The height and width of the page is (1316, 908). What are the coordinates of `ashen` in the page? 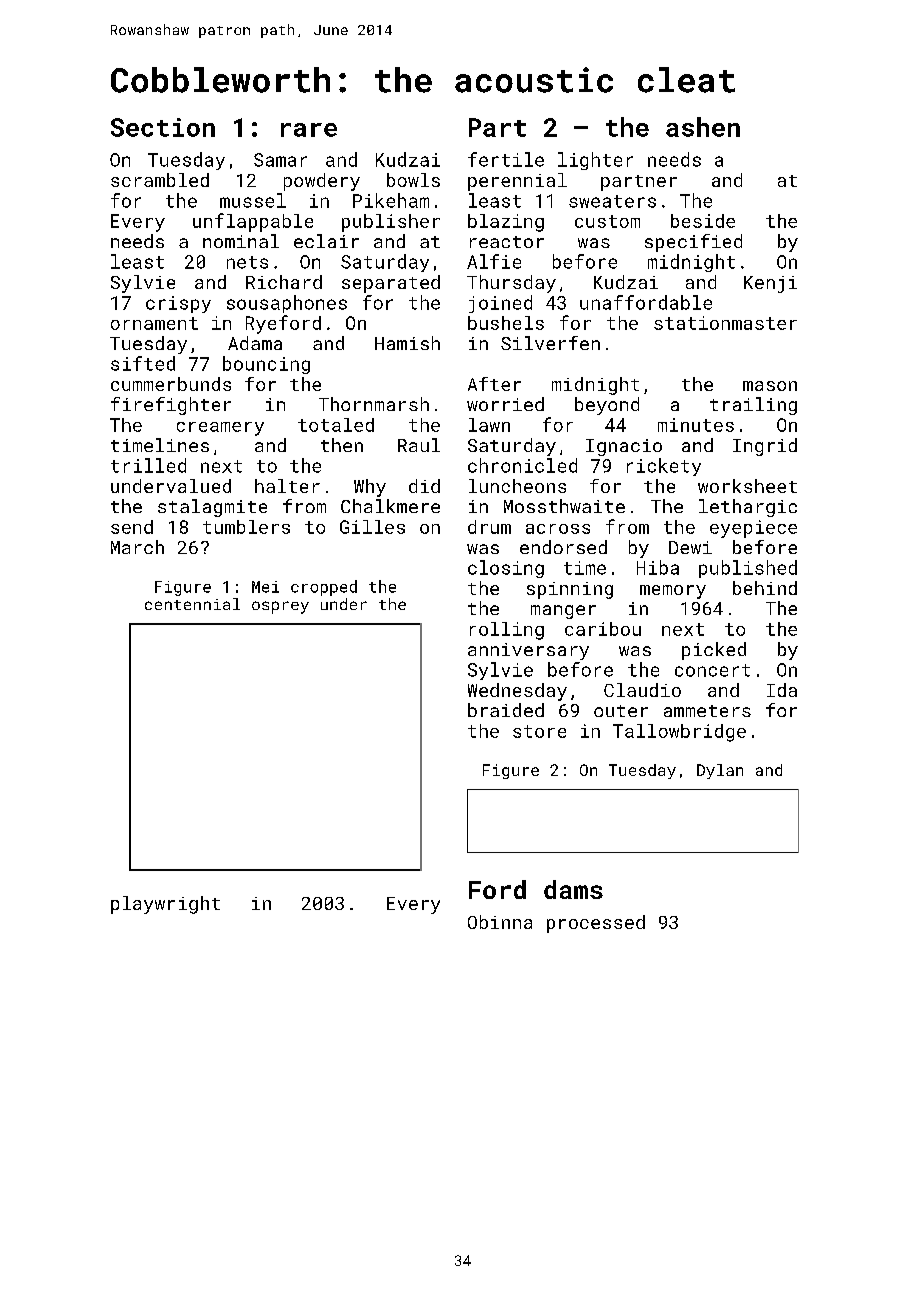 It's located at (703, 127).
